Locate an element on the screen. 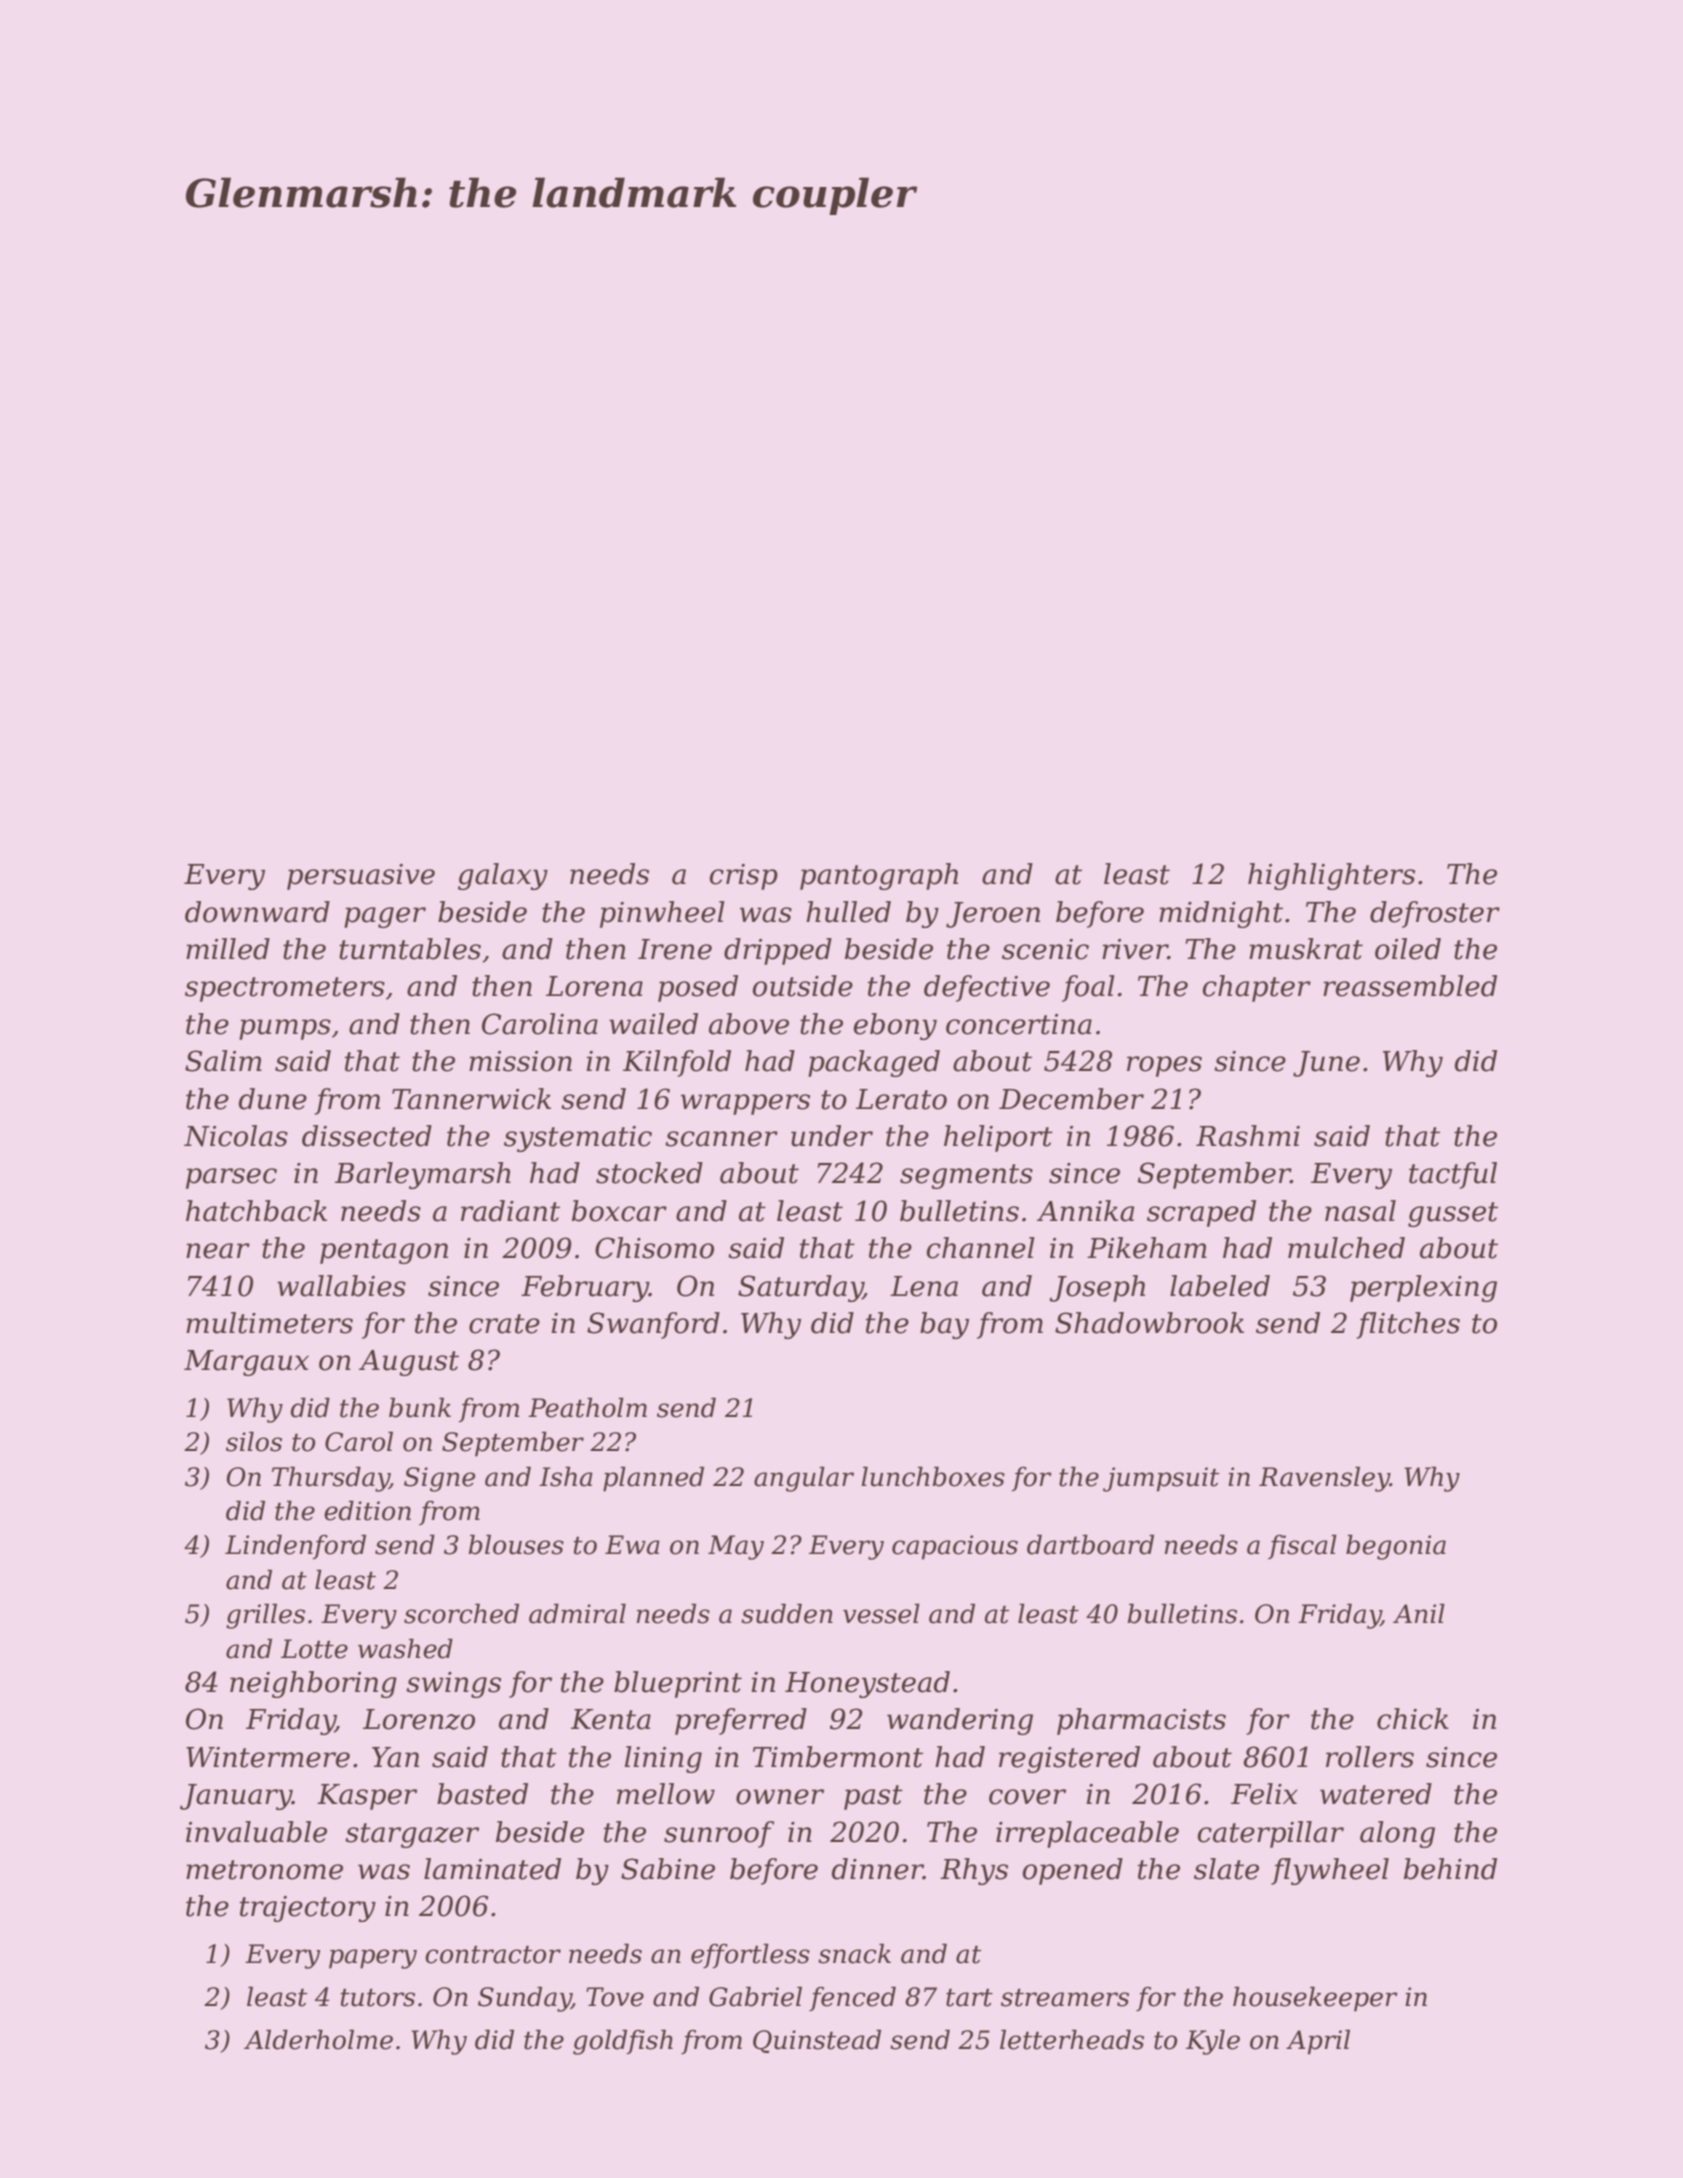  mission is located at coordinates (520, 1061).
